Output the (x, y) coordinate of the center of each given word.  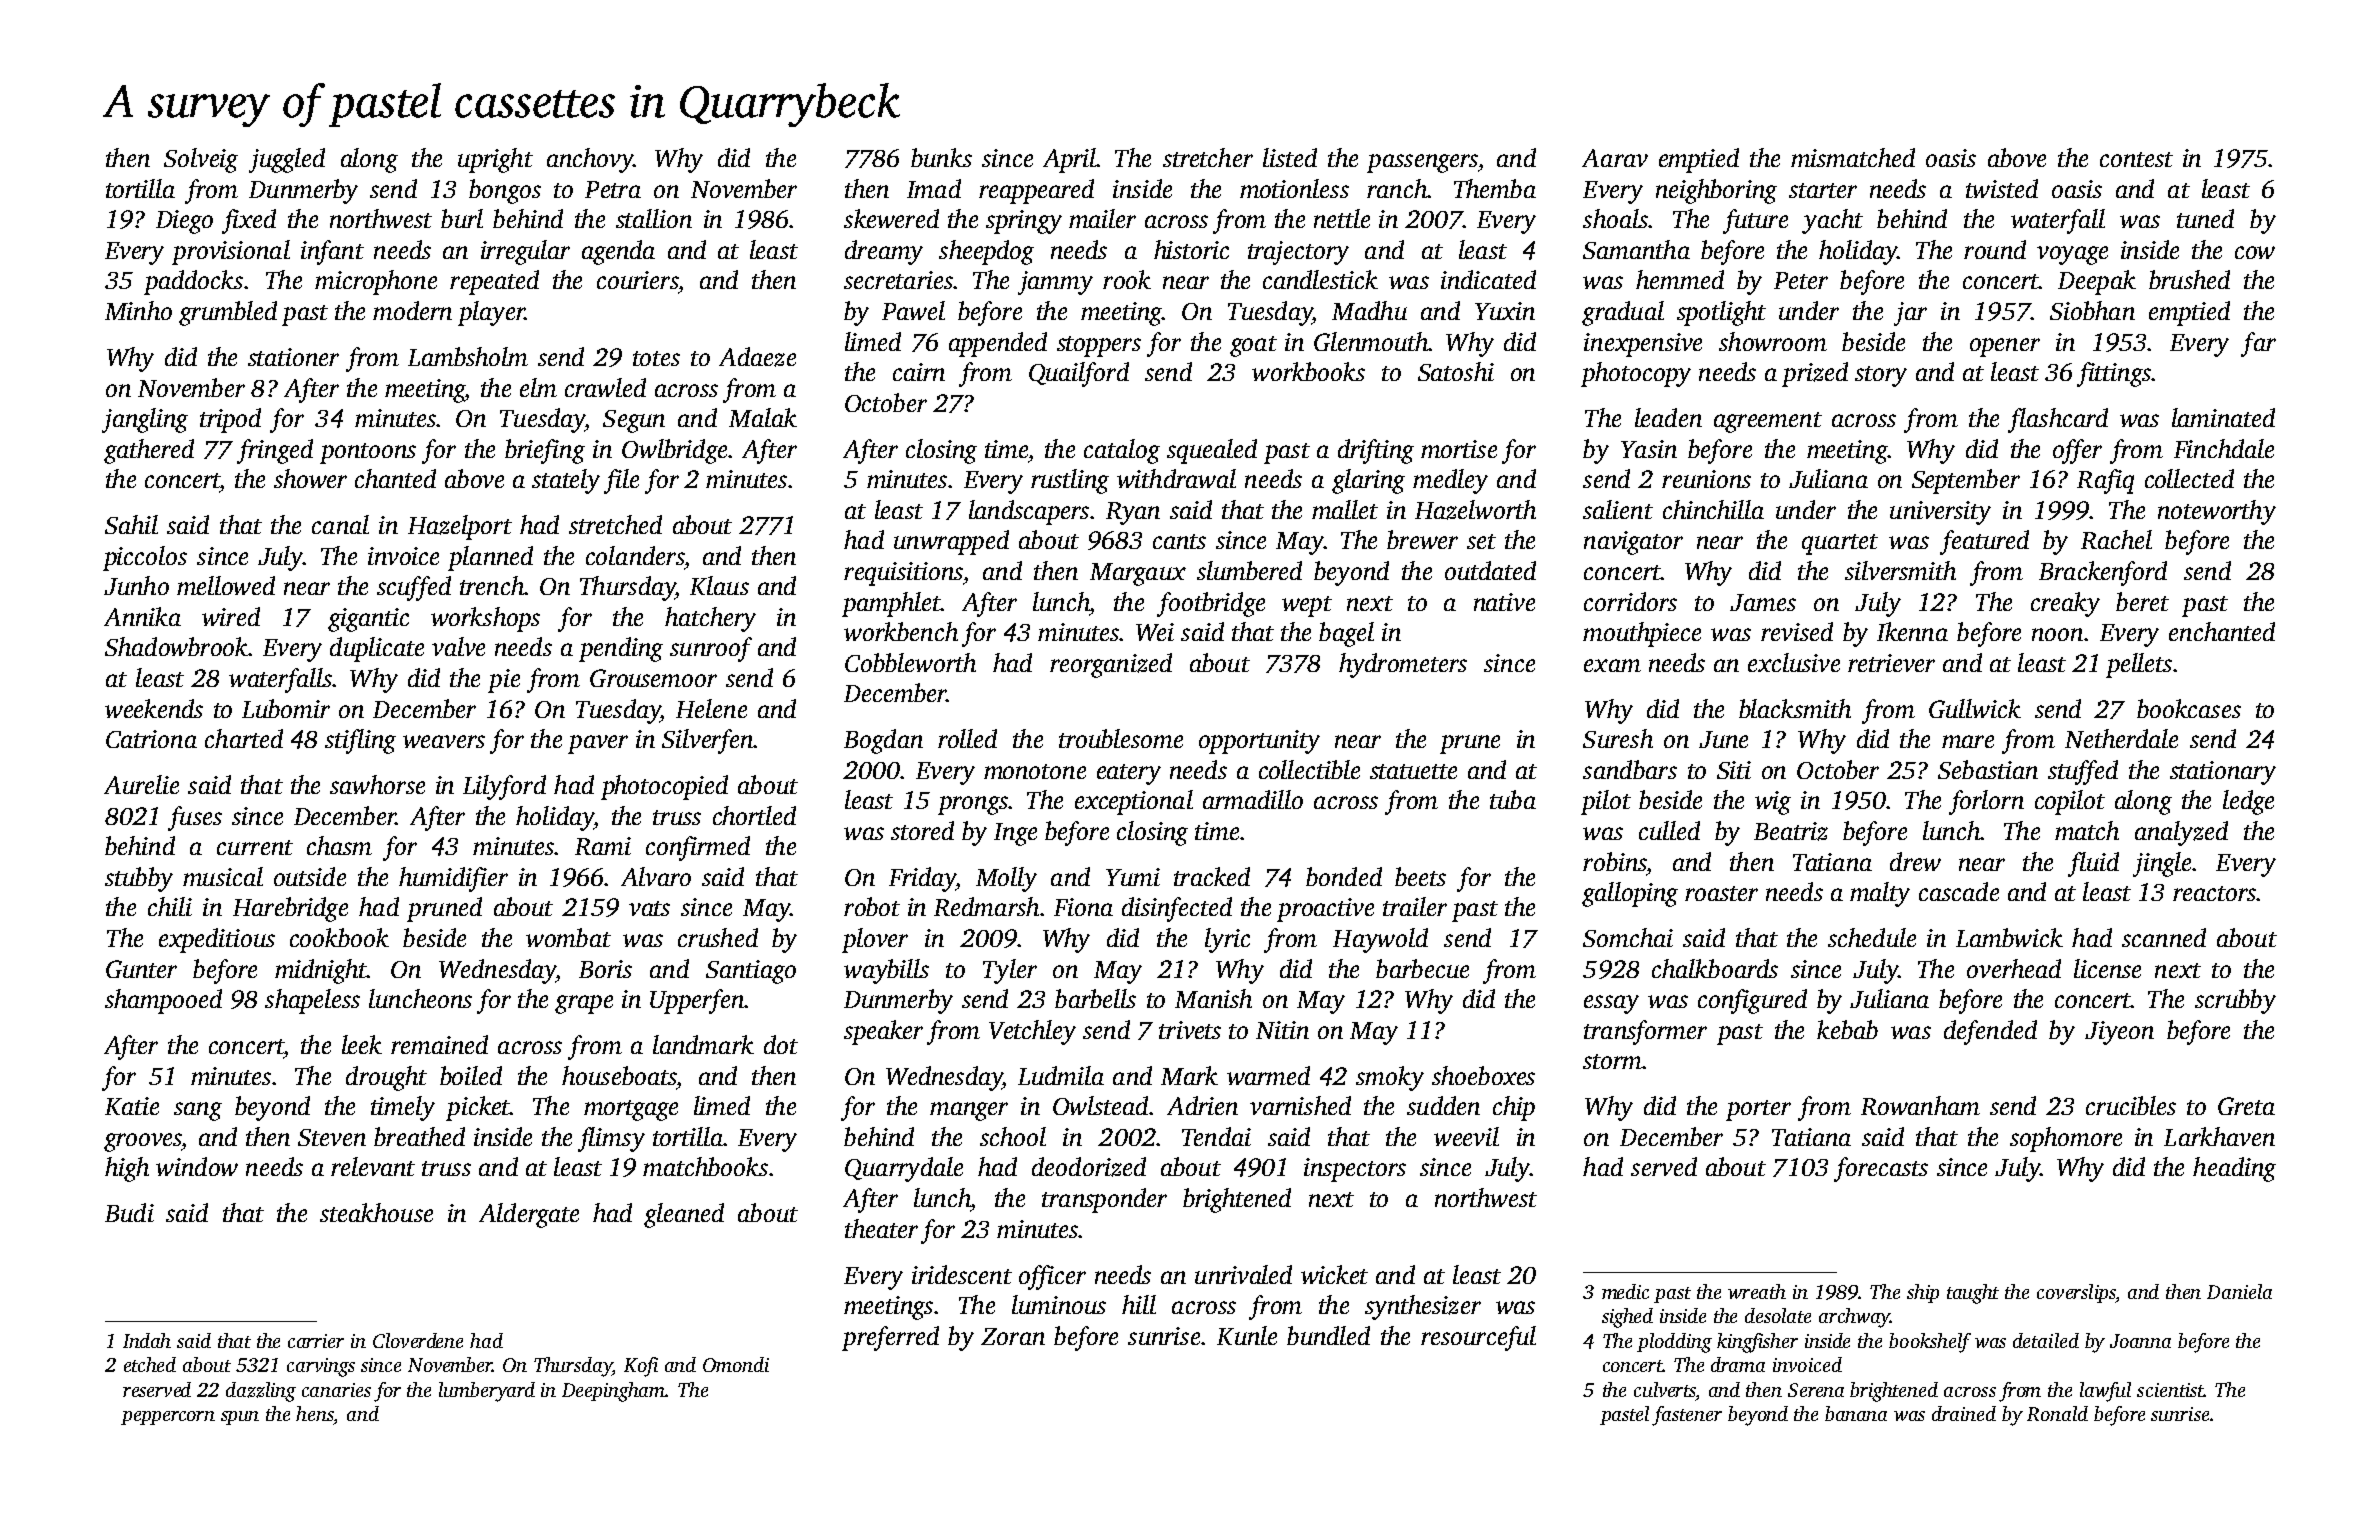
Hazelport (460, 527)
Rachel (2116, 539)
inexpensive (1643, 345)
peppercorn (168, 1418)
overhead (2014, 968)
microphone (376, 282)
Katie (132, 1106)
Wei (1155, 632)
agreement (1768, 422)
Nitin (1282, 1030)
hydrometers (1403, 665)
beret (2142, 601)
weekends (154, 708)
